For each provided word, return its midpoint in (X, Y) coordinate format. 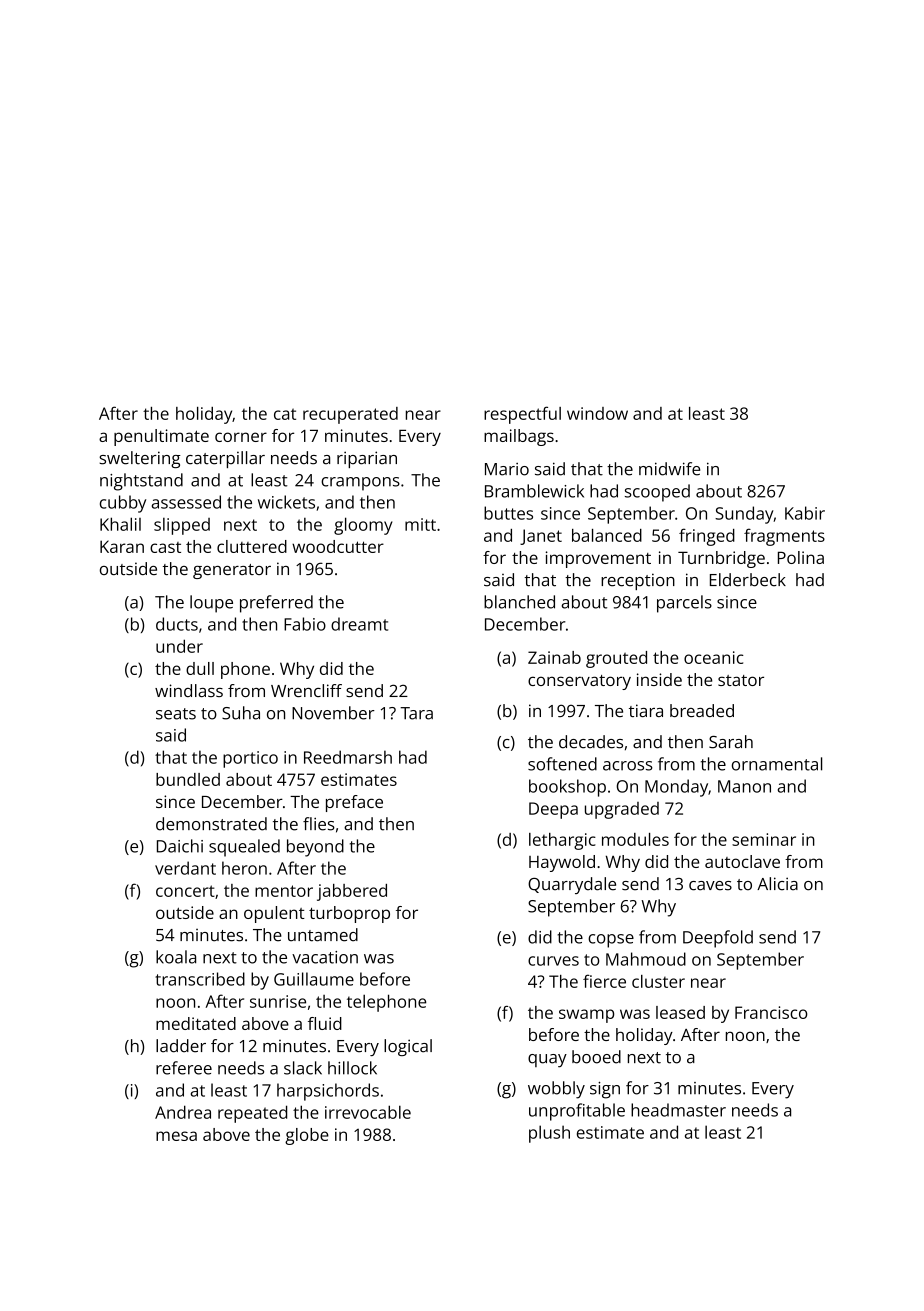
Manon (744, 786)
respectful (522, 415)
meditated (196, 1023)
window (597, 413)
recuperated (350, 415)
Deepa (553, 810)
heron (244, 868)
